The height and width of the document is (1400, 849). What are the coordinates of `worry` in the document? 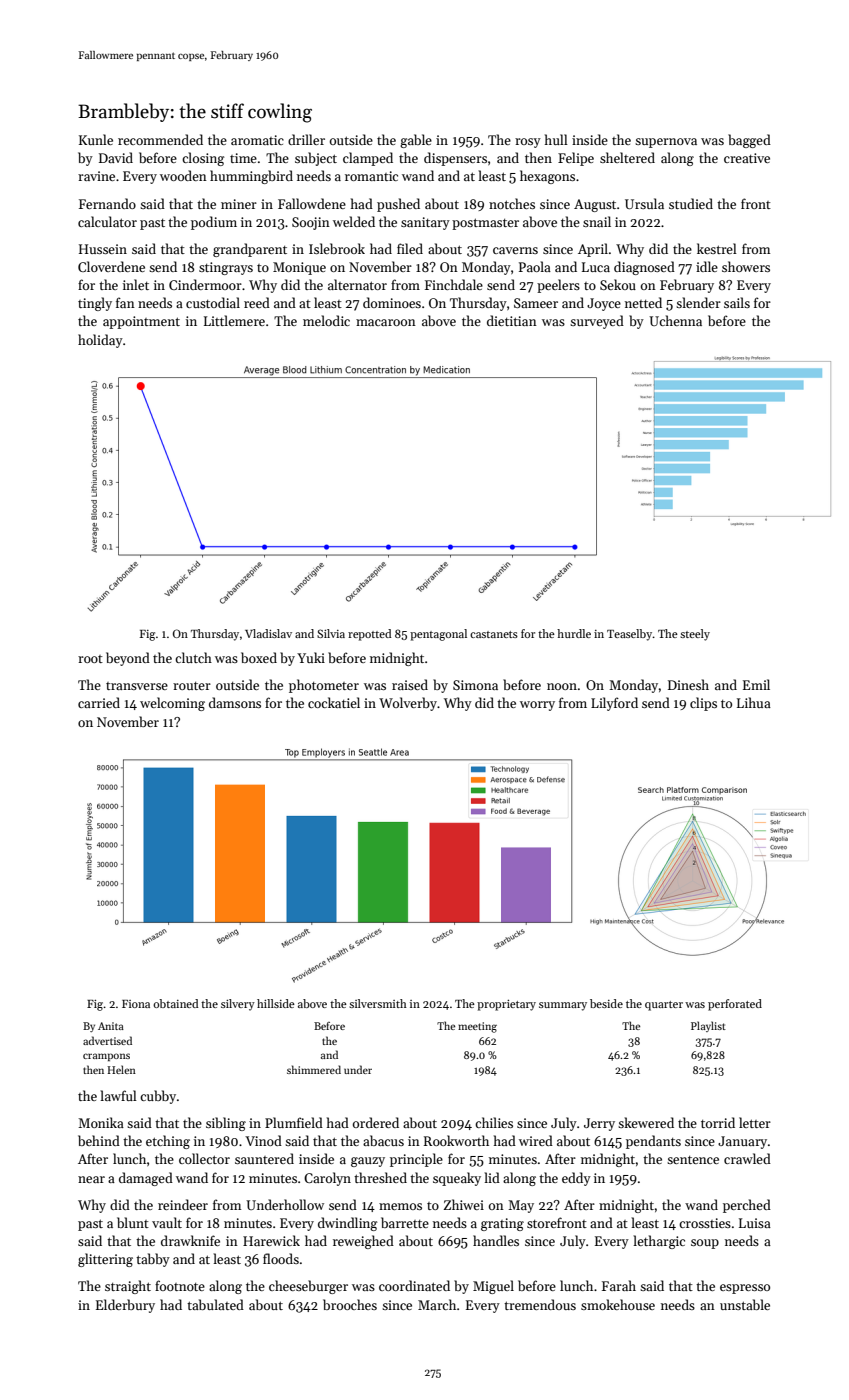 It's located at (537, 706).
